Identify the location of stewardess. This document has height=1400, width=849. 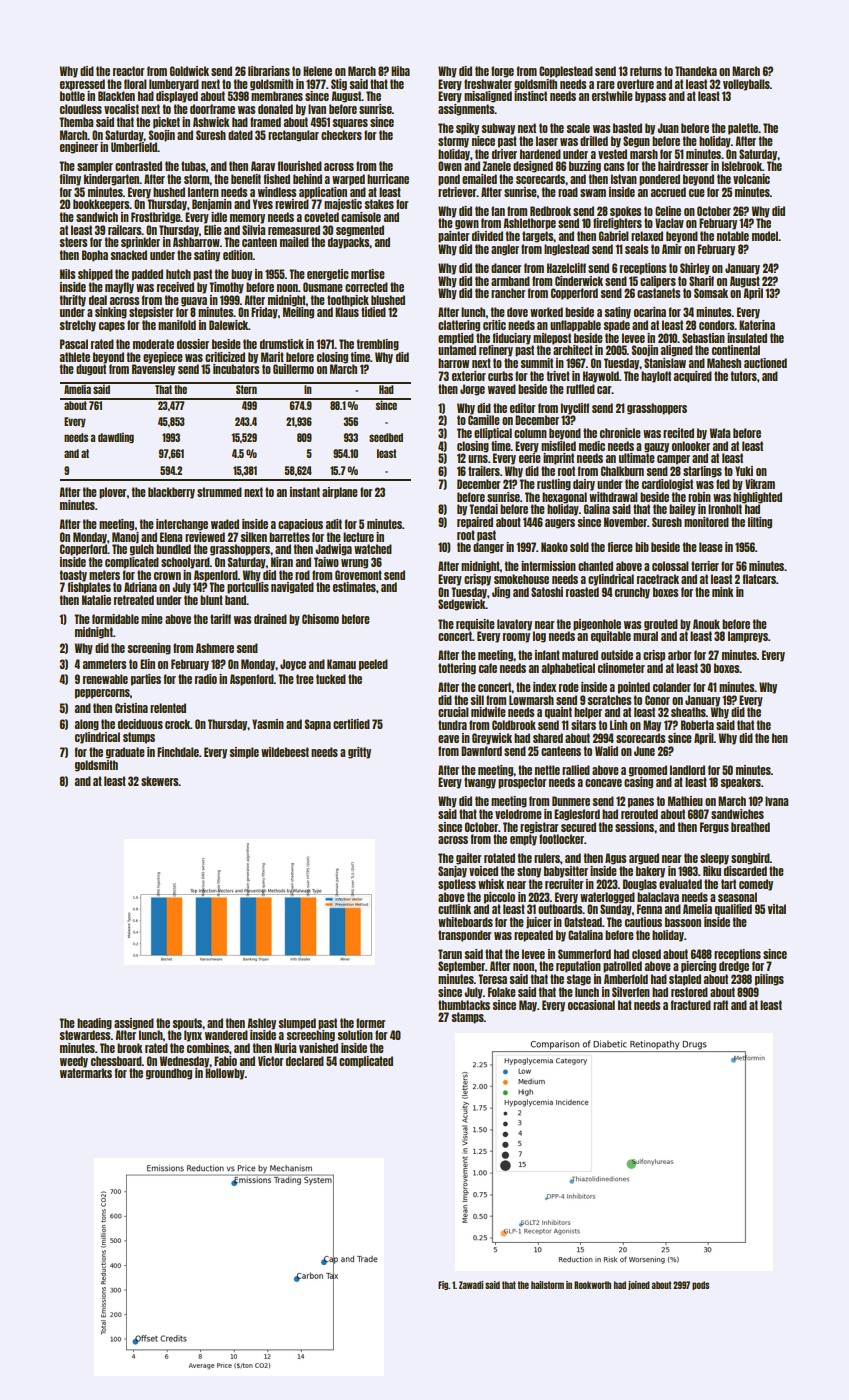
(85, 1035).
